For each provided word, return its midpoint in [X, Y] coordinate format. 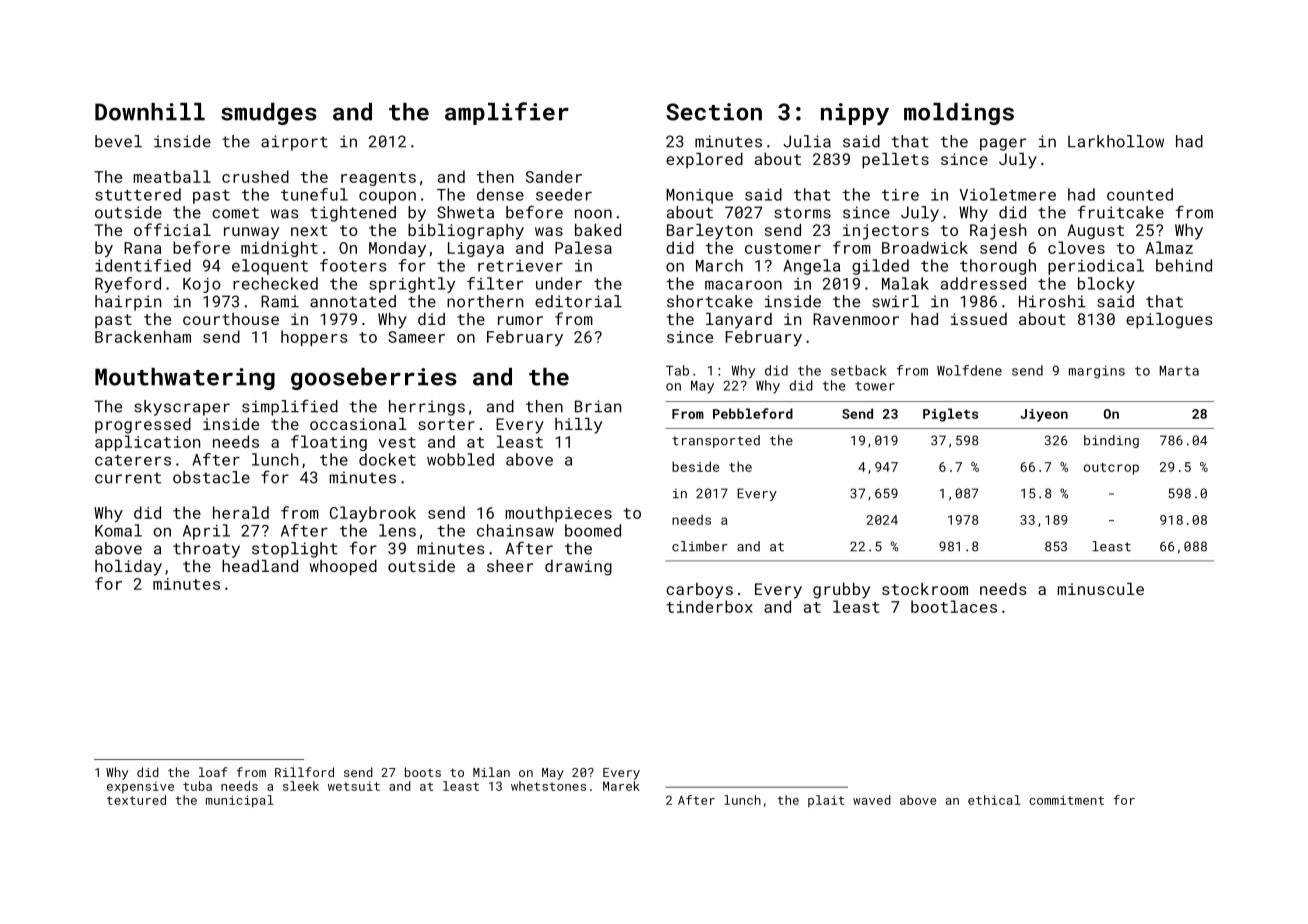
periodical [1096, 267]
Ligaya [476, 249]
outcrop [1111, 469]
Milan [491, 772]
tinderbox [709, 606]
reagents [378, 179]
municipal [240, 801]
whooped [343, 568]
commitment [1066, 800]
